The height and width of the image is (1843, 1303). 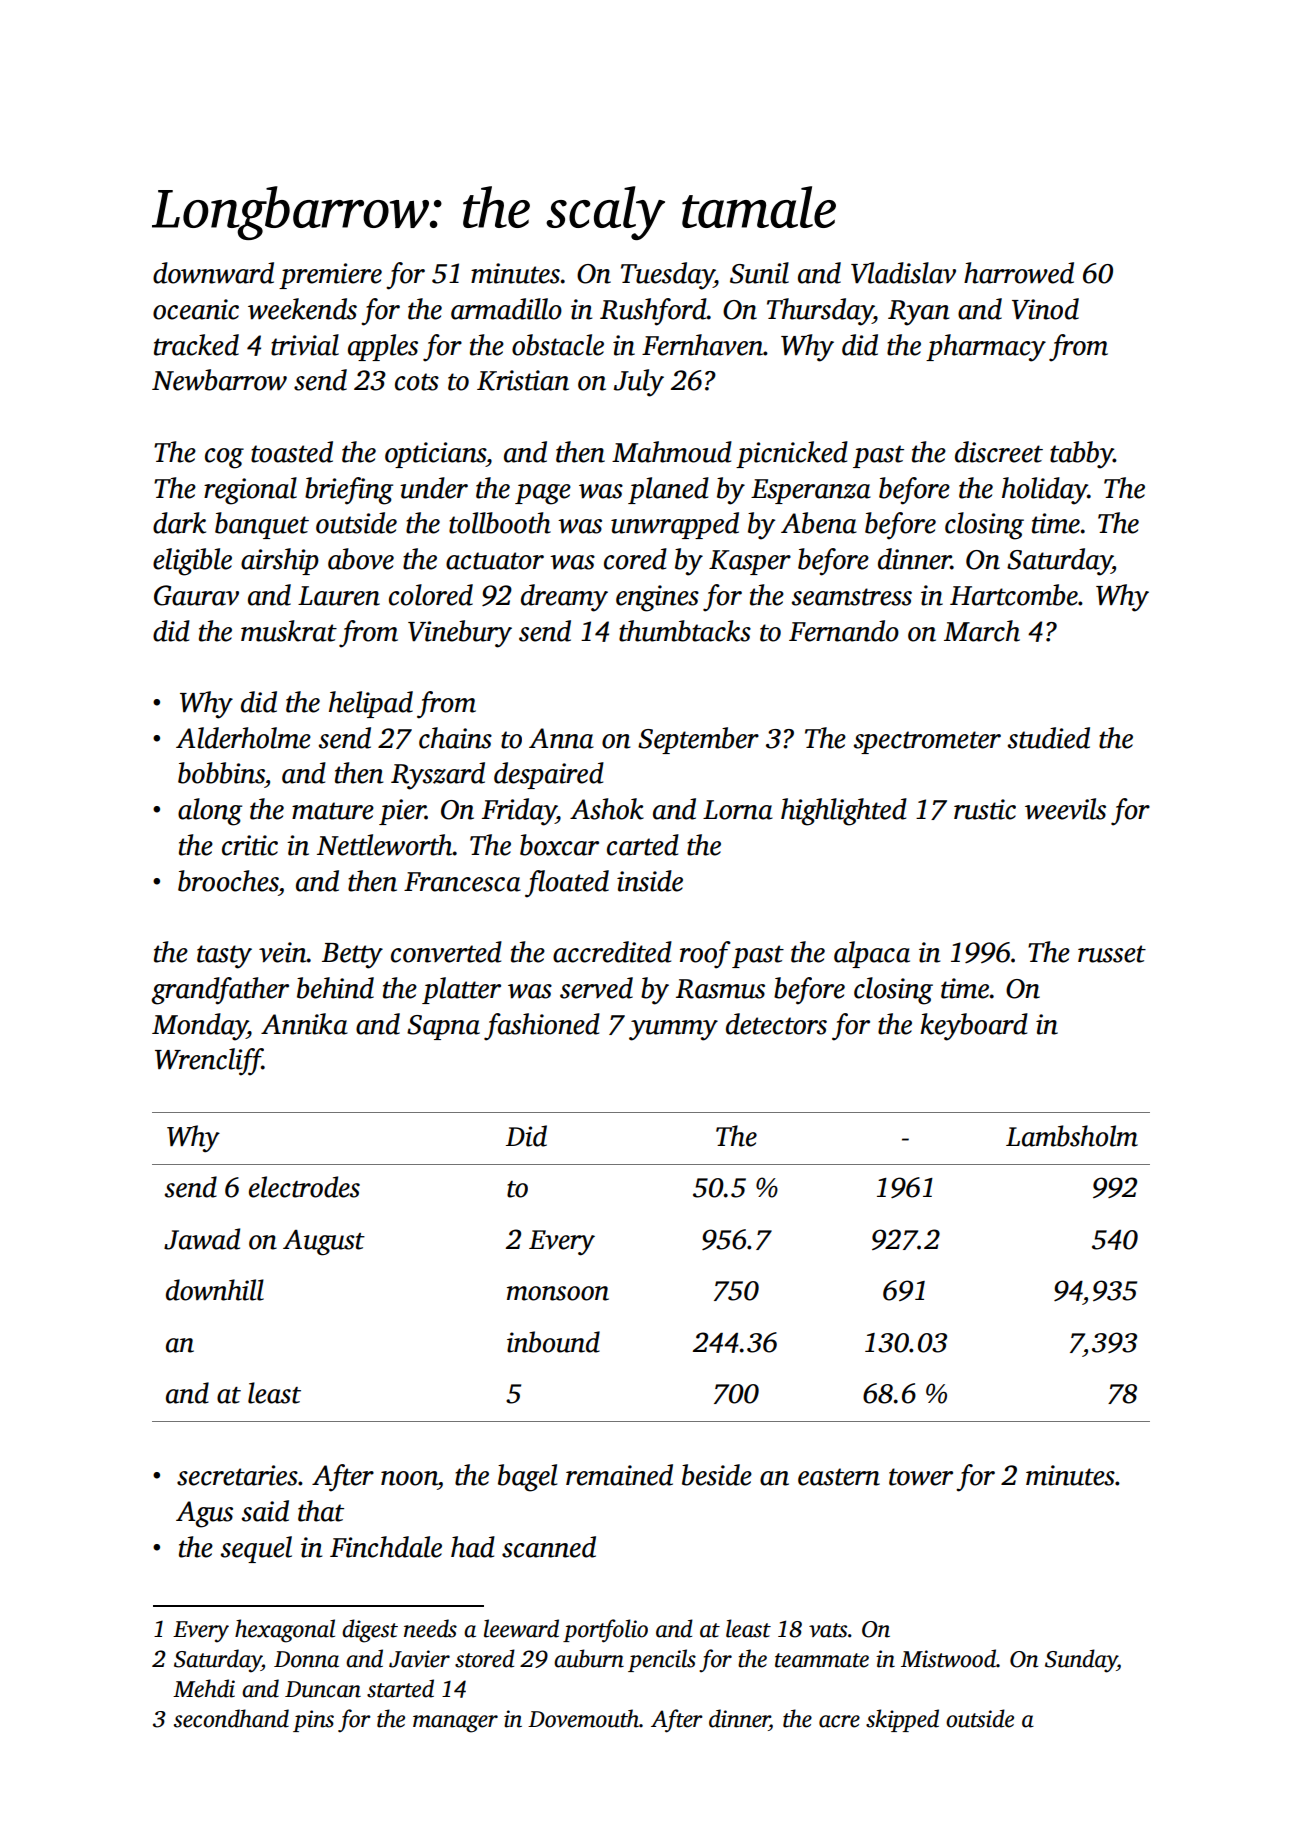 I want to click on Betty, so click(x=352, y=956).
